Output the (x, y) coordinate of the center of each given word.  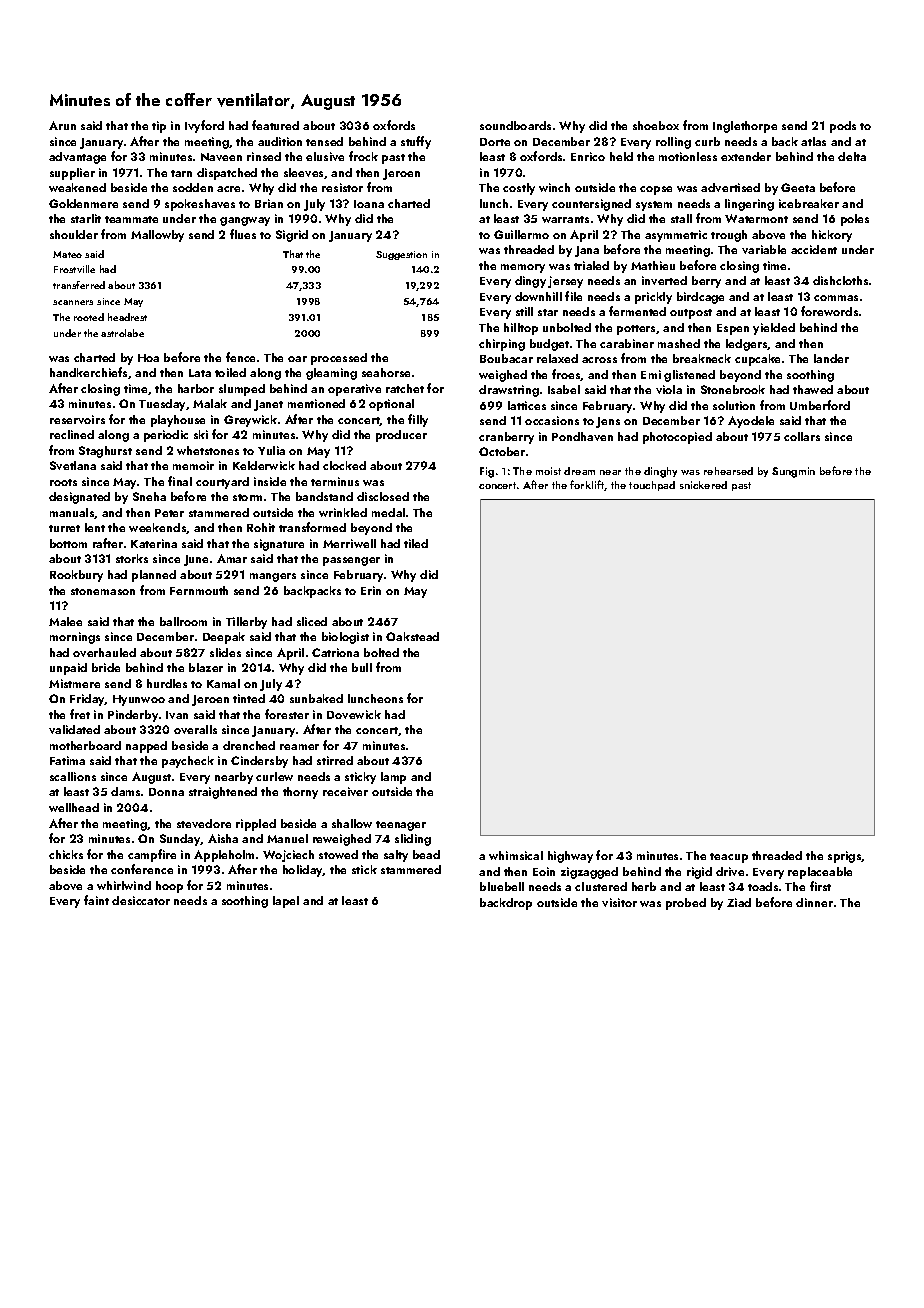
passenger (351, 561)
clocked (344, 465)
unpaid (68, 669)
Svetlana (73, 465)
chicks (66, 854)
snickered (703, 485)
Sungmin (793, 472)
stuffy (416, 142)
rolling (673, 143)
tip (159, 127)
